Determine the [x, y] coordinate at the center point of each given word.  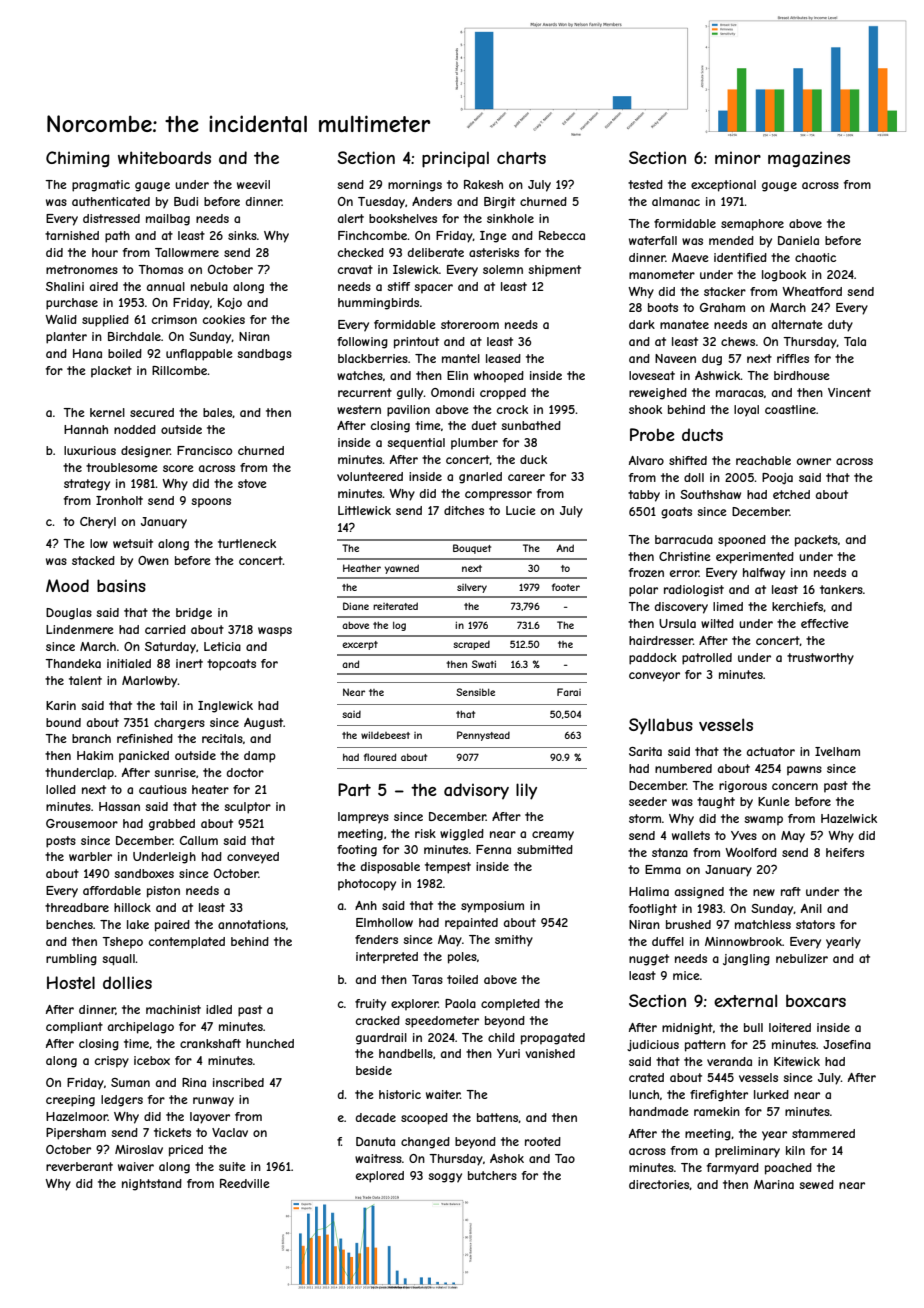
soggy [445, 1178]
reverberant [79, 1166]
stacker [725, 291]
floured [380, 757]
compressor [498, 496]
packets [816, 541]
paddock [653, 659]
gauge [152, 187]
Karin [61, 705]
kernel [107, 412]
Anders [432, 201]
